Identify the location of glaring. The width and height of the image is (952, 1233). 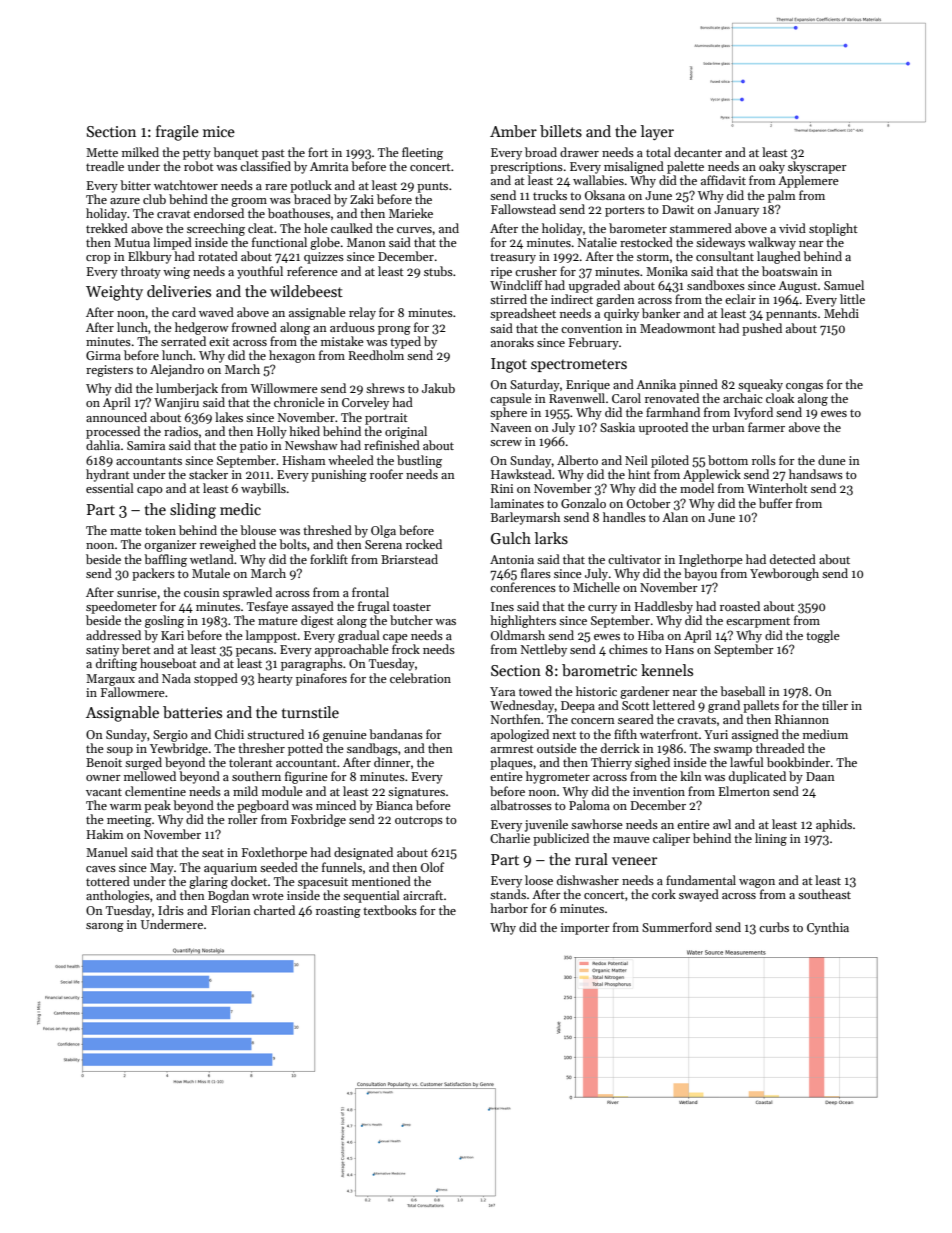
(208, 882).
